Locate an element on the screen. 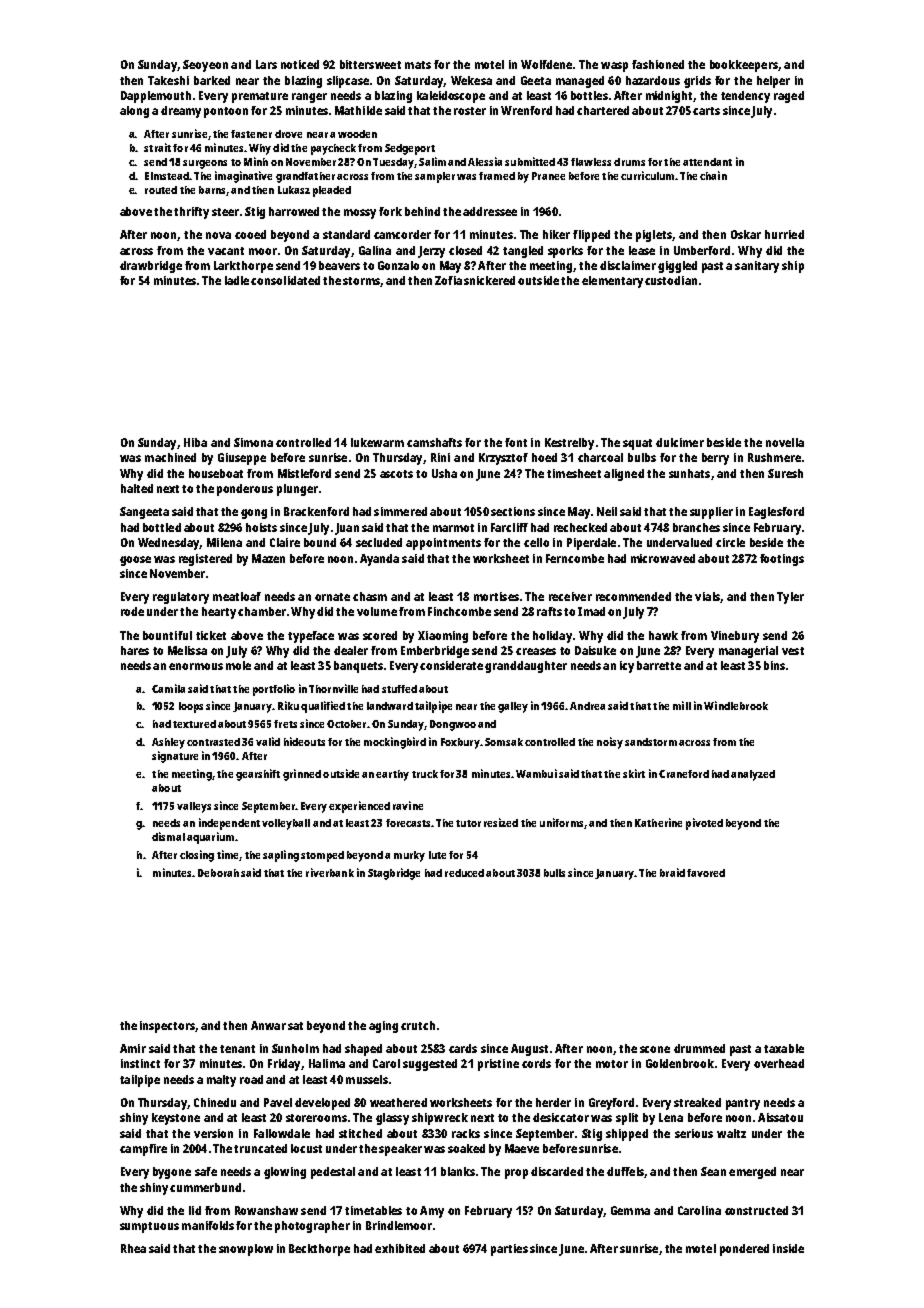  novella is located at coordinates (785, 442).
